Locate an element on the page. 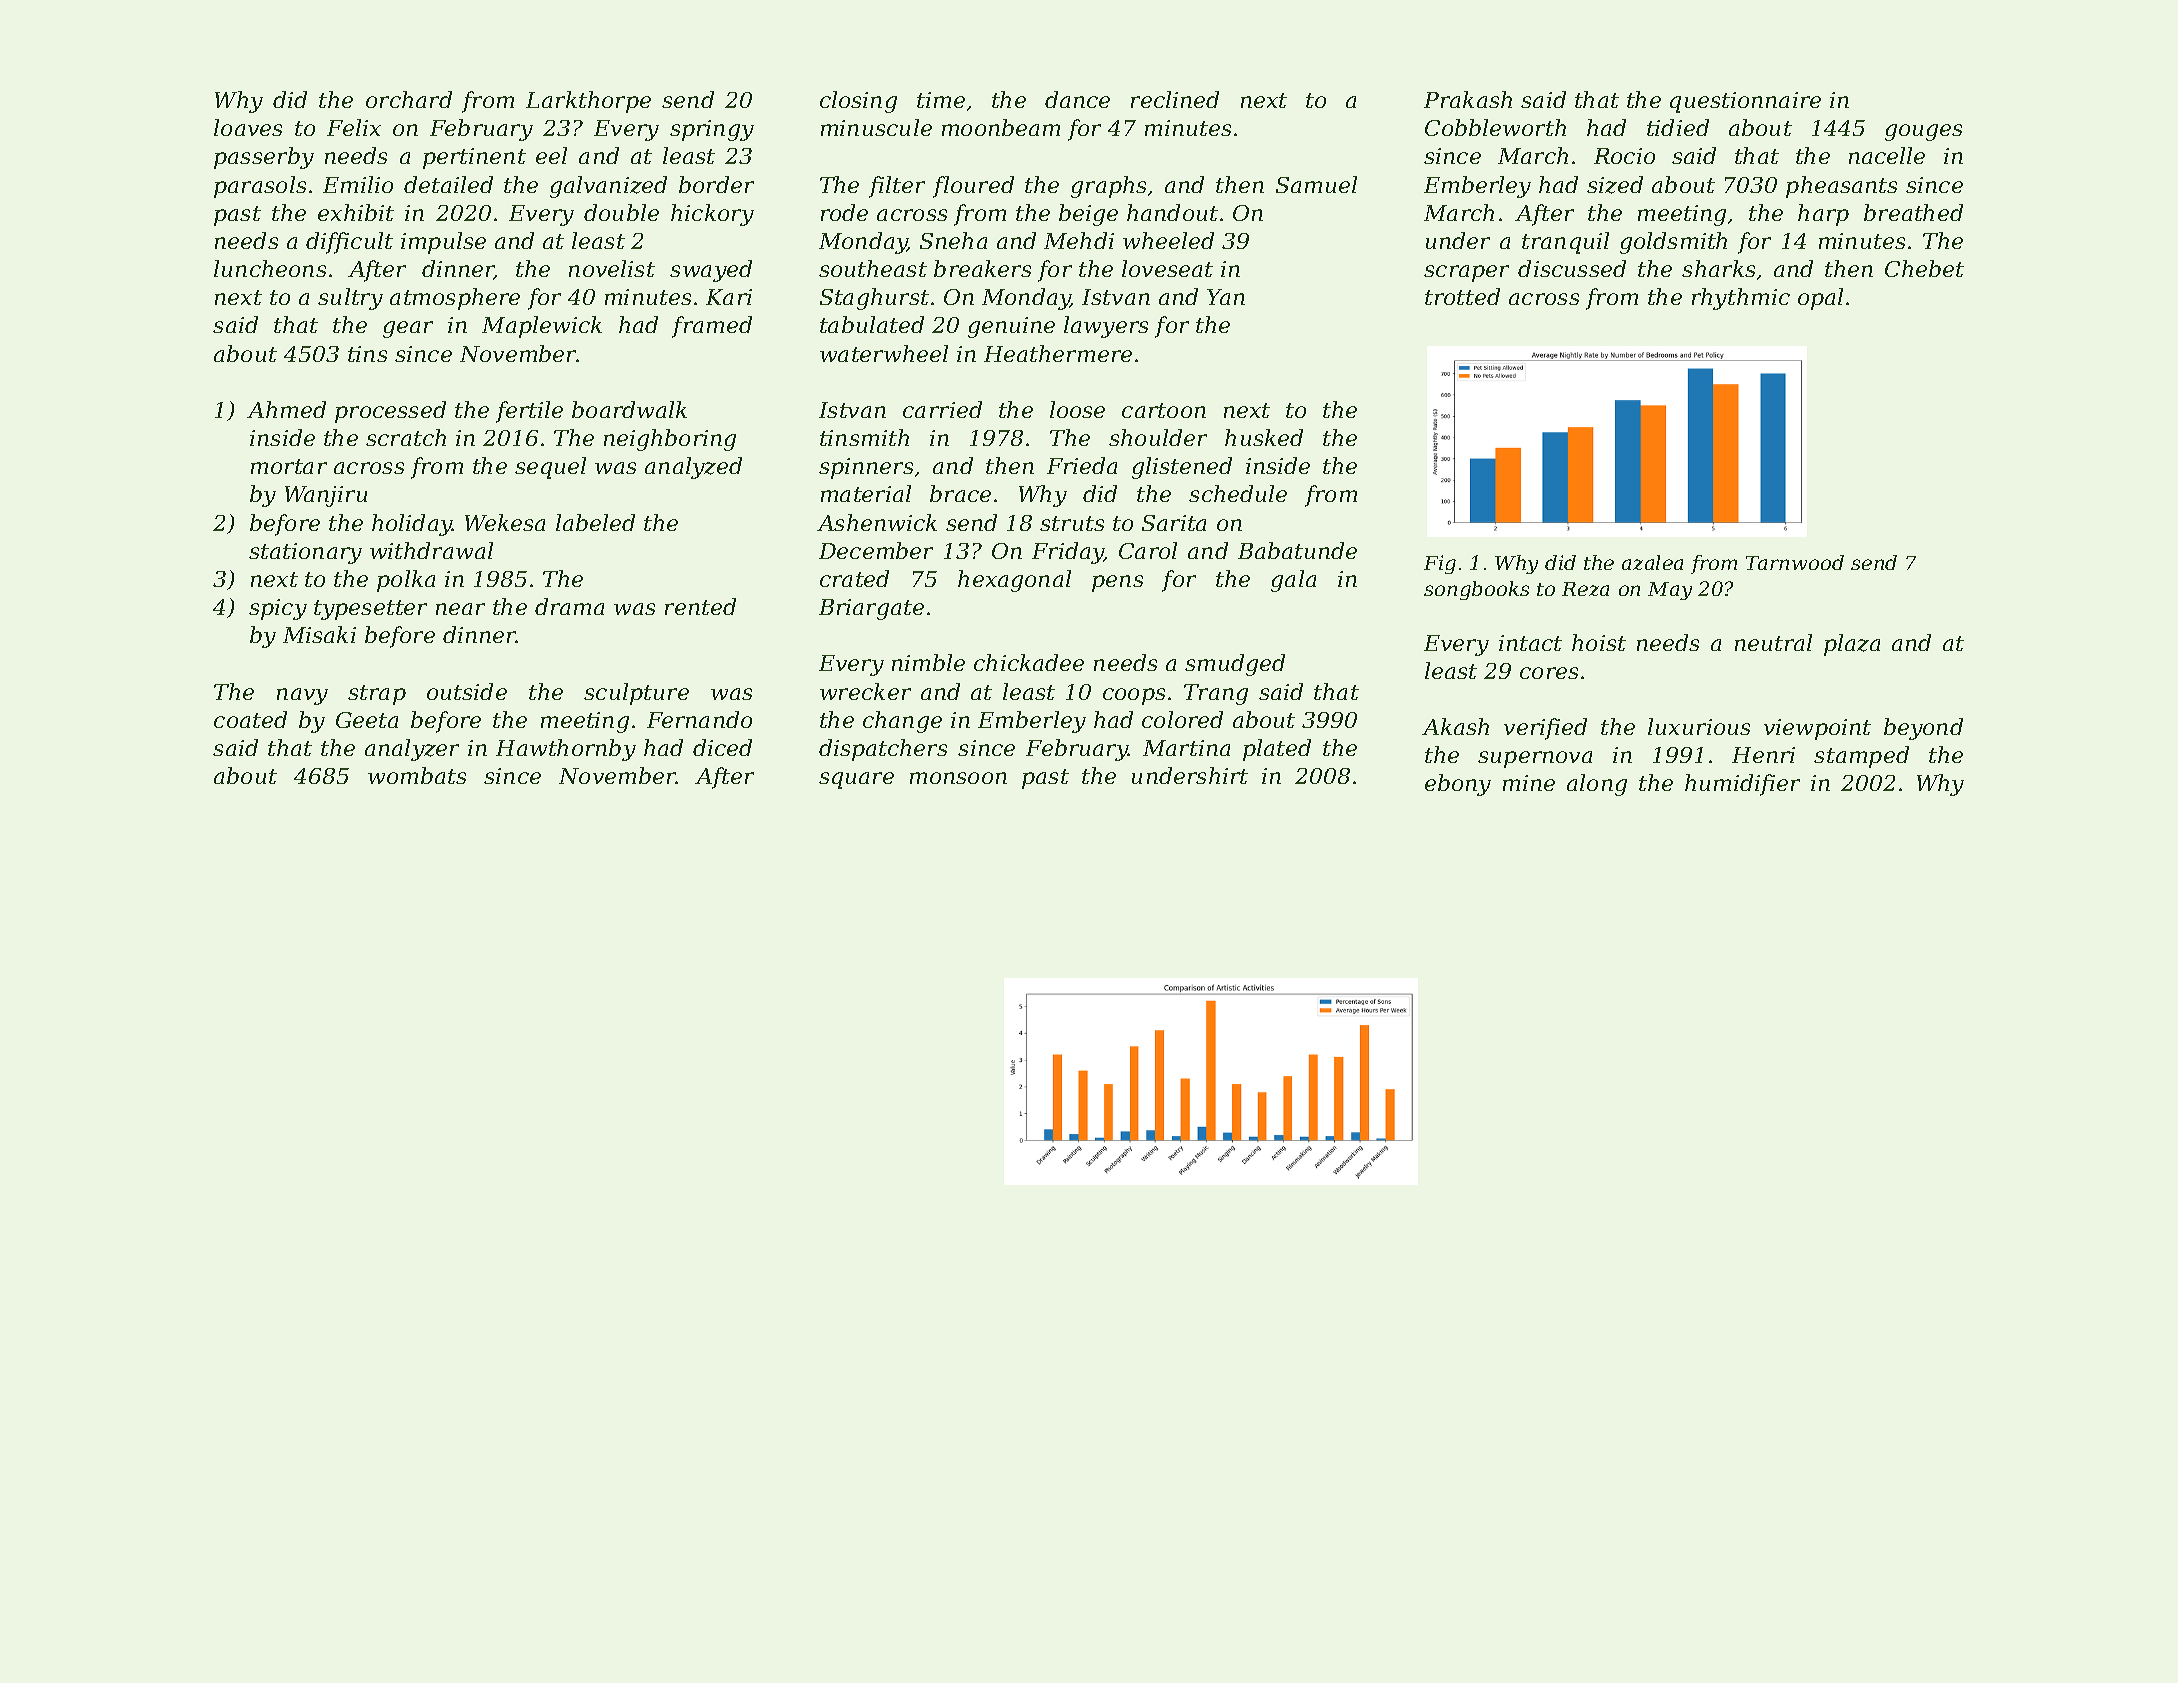 This document has height=1683, width=2178. Frieda is located at coordinates (1082, 465).
